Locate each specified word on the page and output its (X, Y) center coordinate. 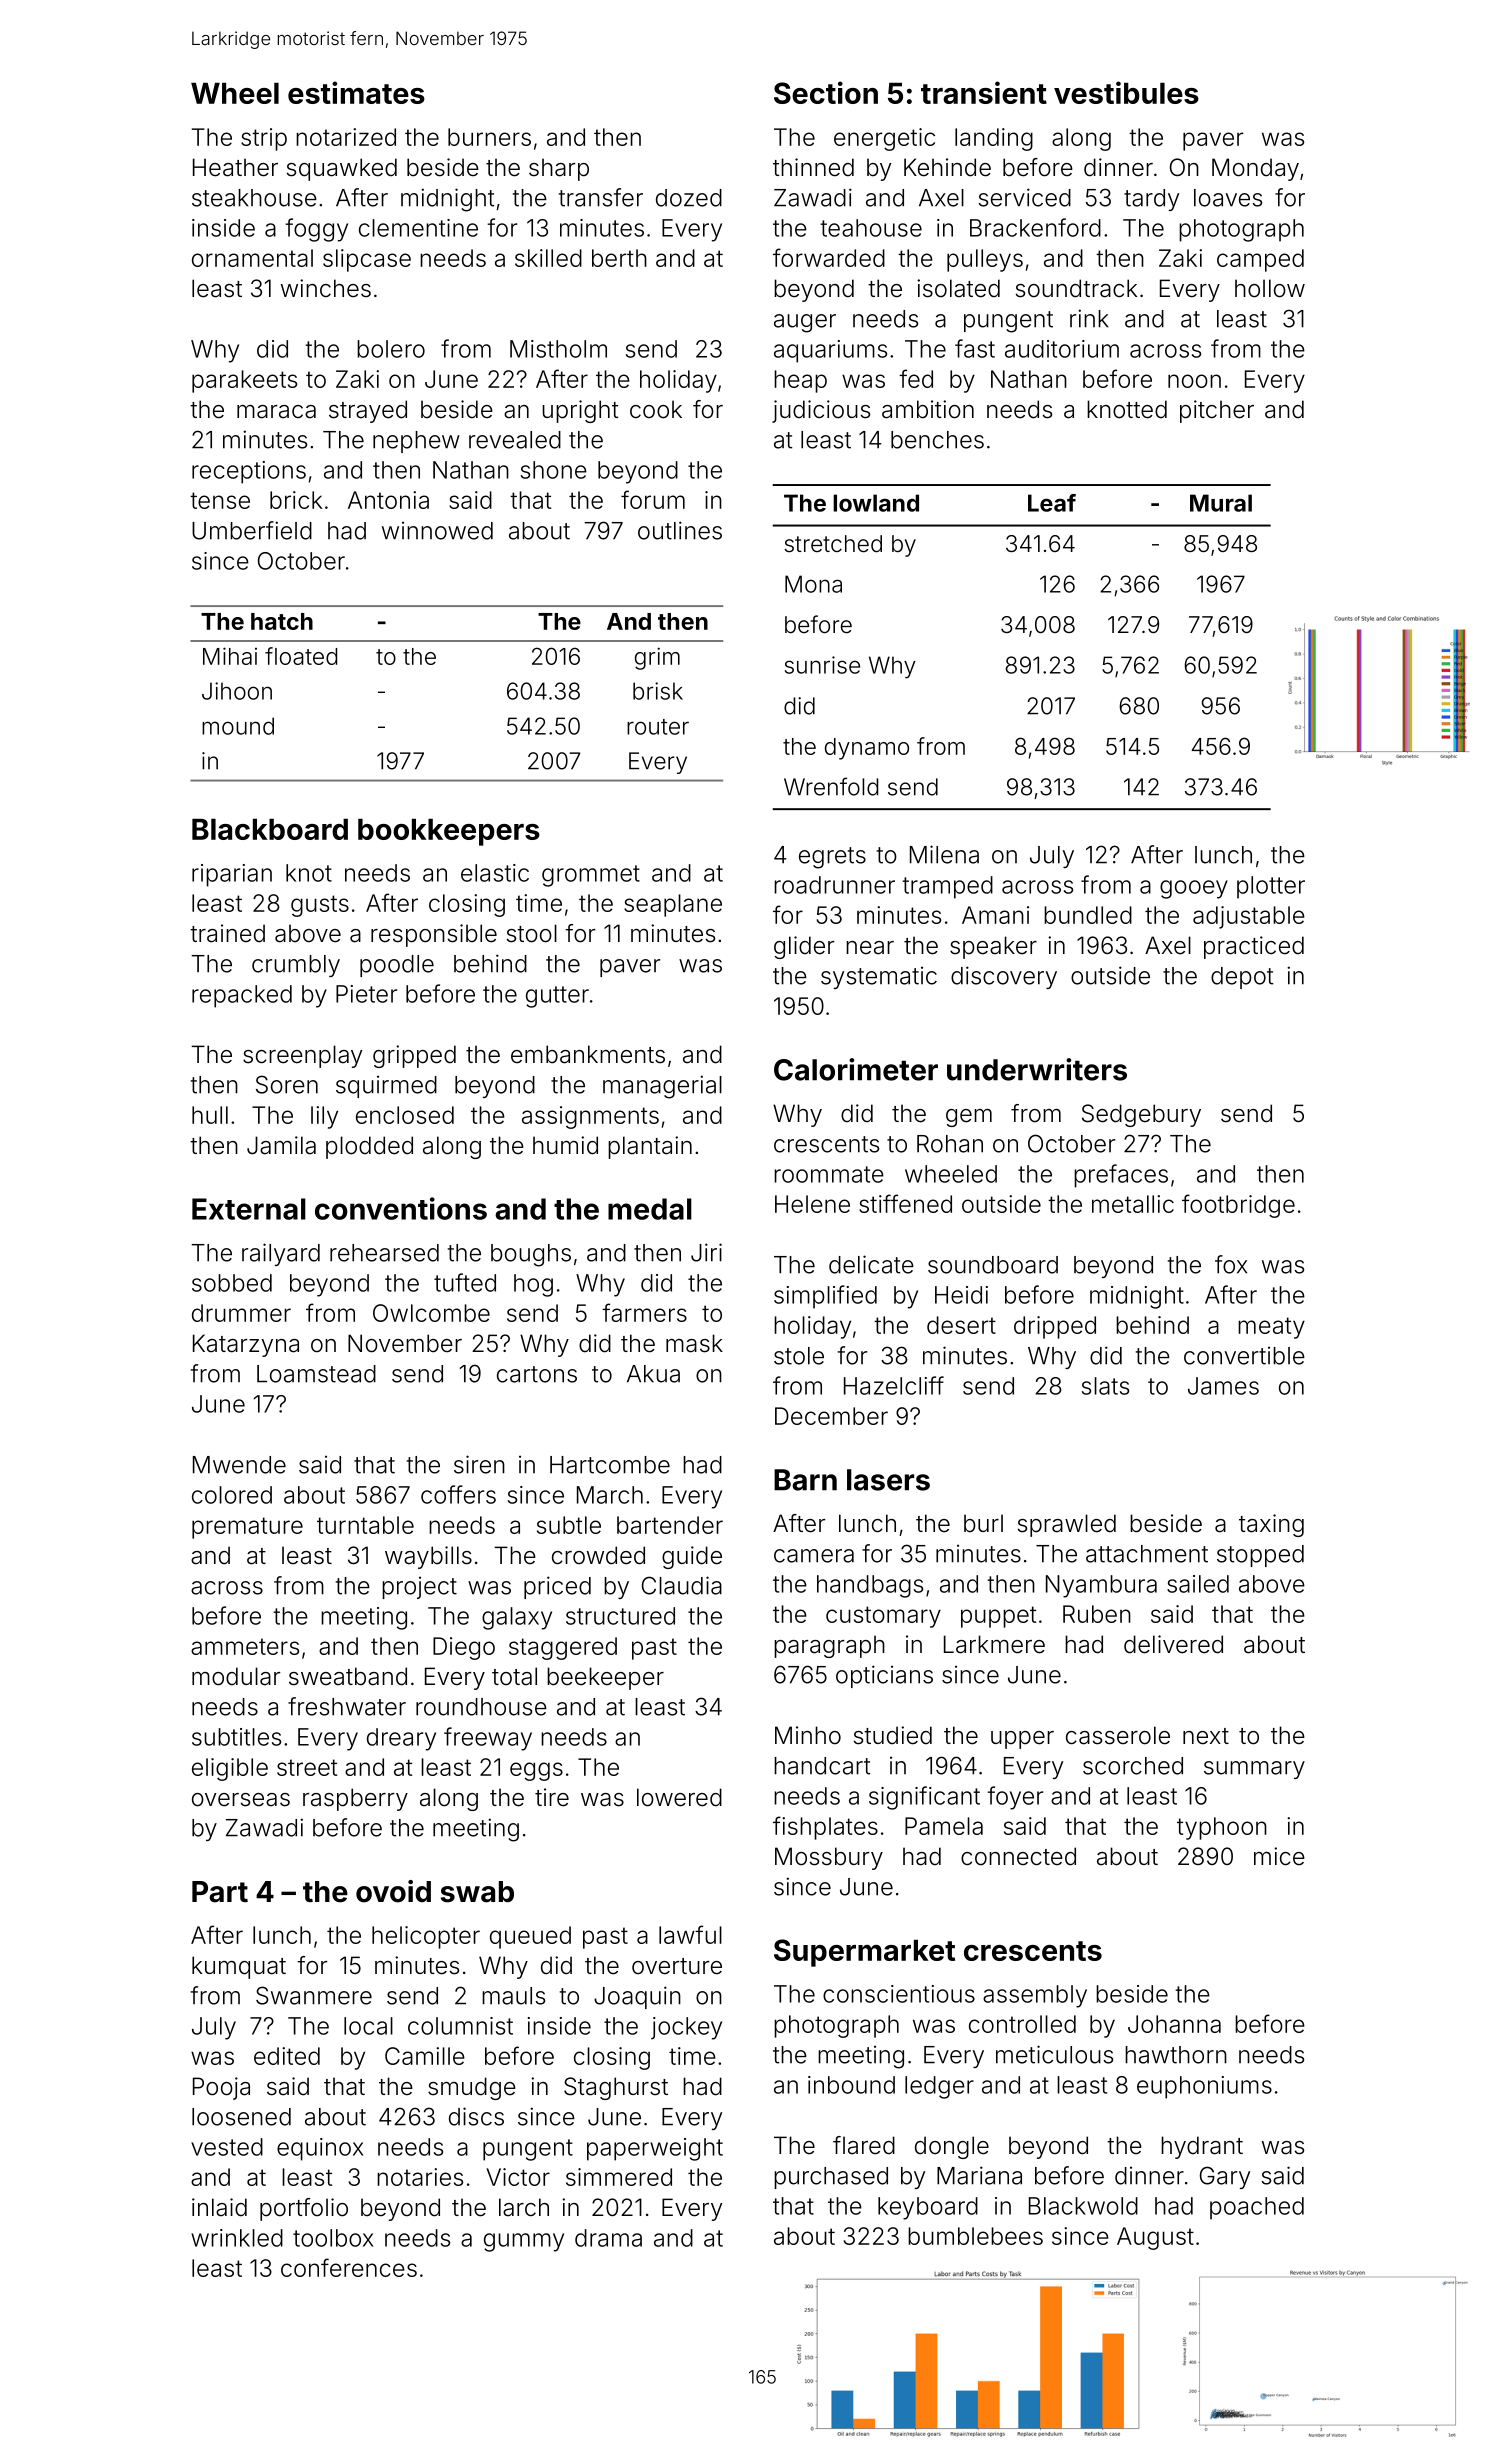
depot (1242, 978)
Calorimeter (856, 1069)
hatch (282, 621)
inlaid (219, 2207)
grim (657, 658)
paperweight (655, 2149)
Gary (1225, 2177)
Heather (235, 167)
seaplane (673, 905)
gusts (320, 906)
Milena (944, 854)
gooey (1194, 889)
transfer (601, 197)
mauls (513, 1996)
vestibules (1126, 92)
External (249, 1209)
